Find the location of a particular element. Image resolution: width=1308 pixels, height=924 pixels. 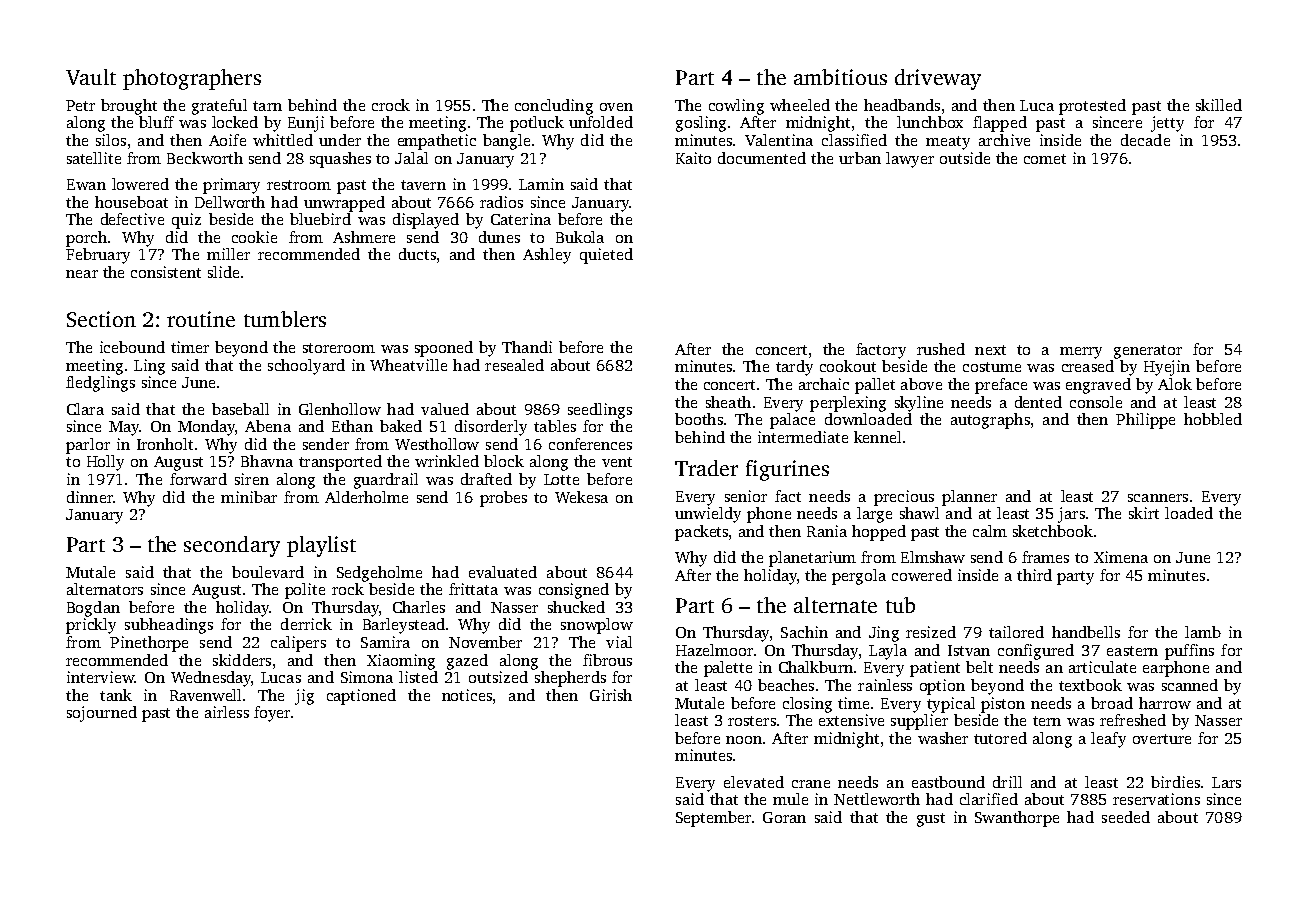

skilled is located at coordinates (1219, 105).
